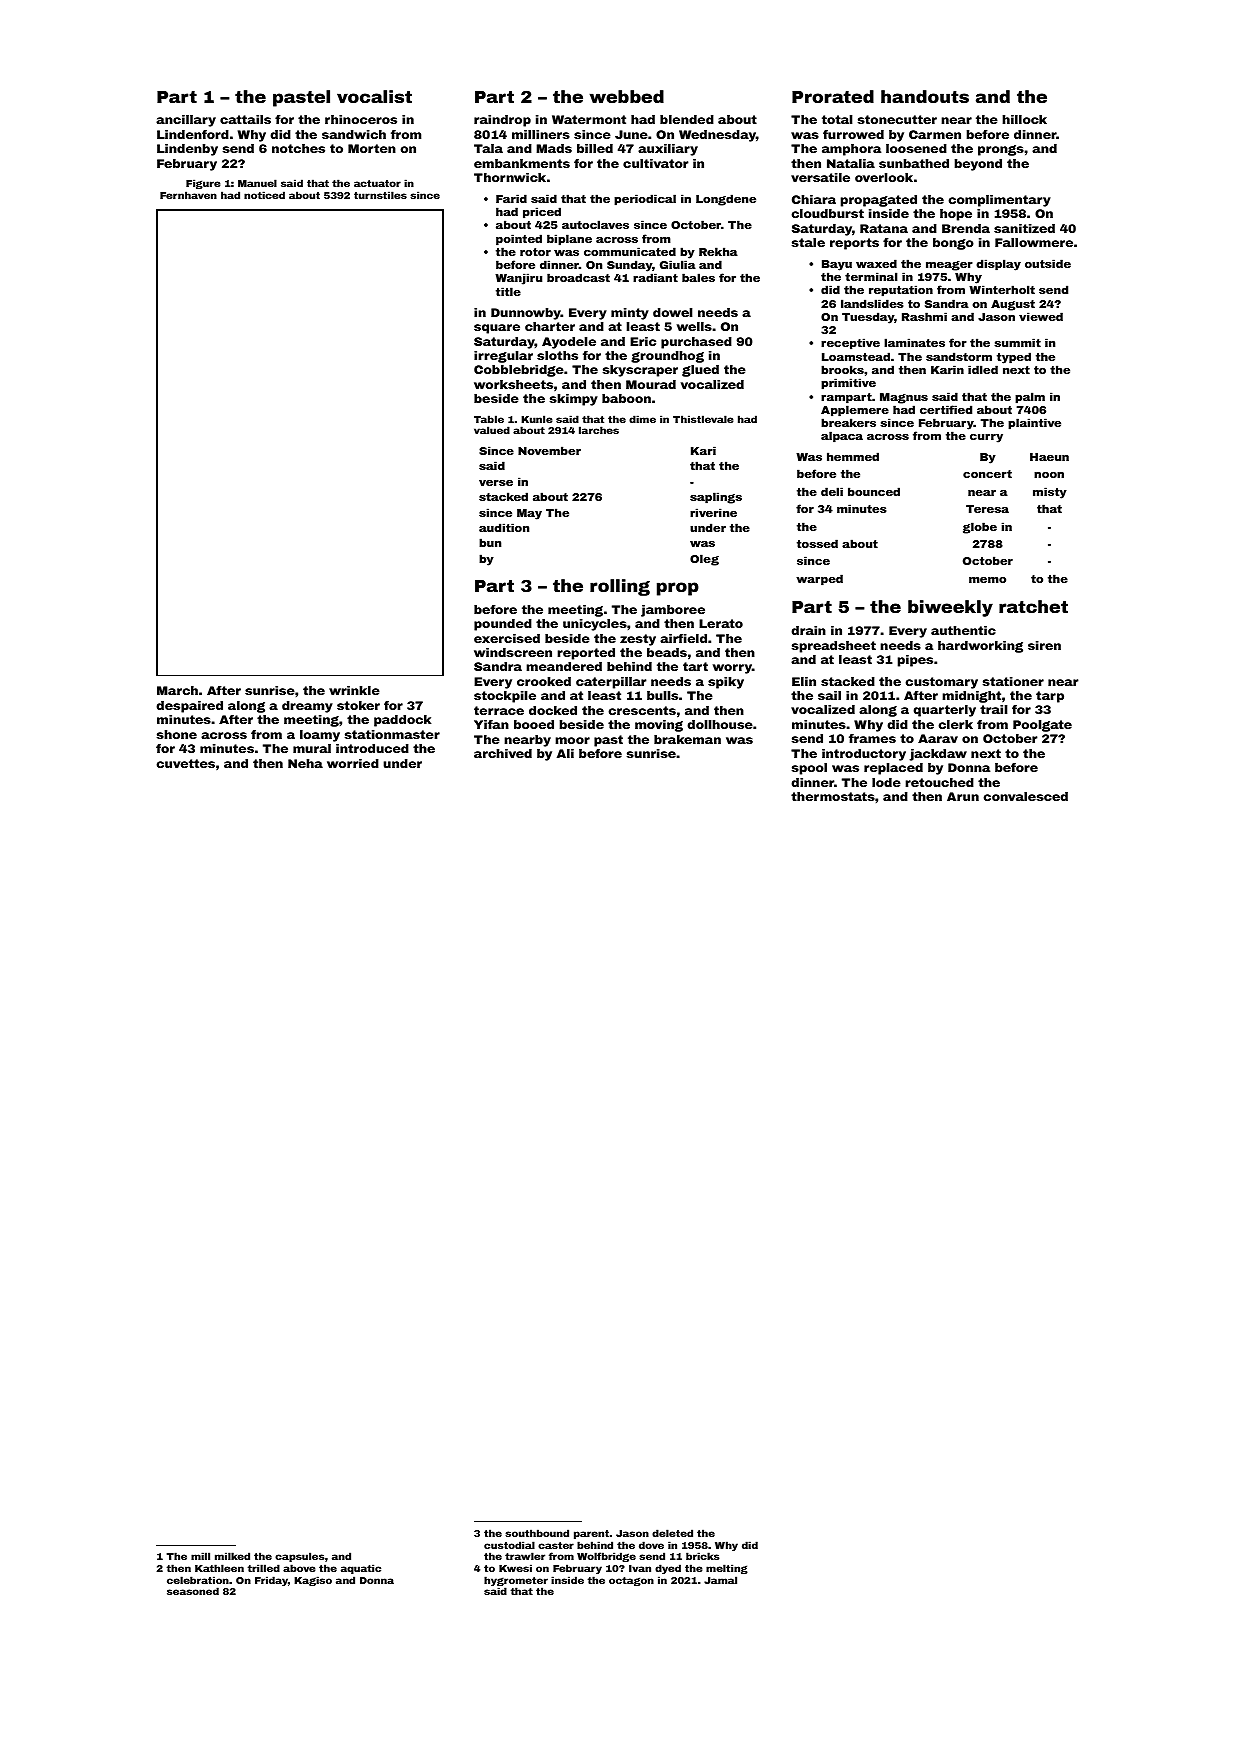 This screenshot has width=1235, height=1746. I want to click on globe, so click(980, 528).
